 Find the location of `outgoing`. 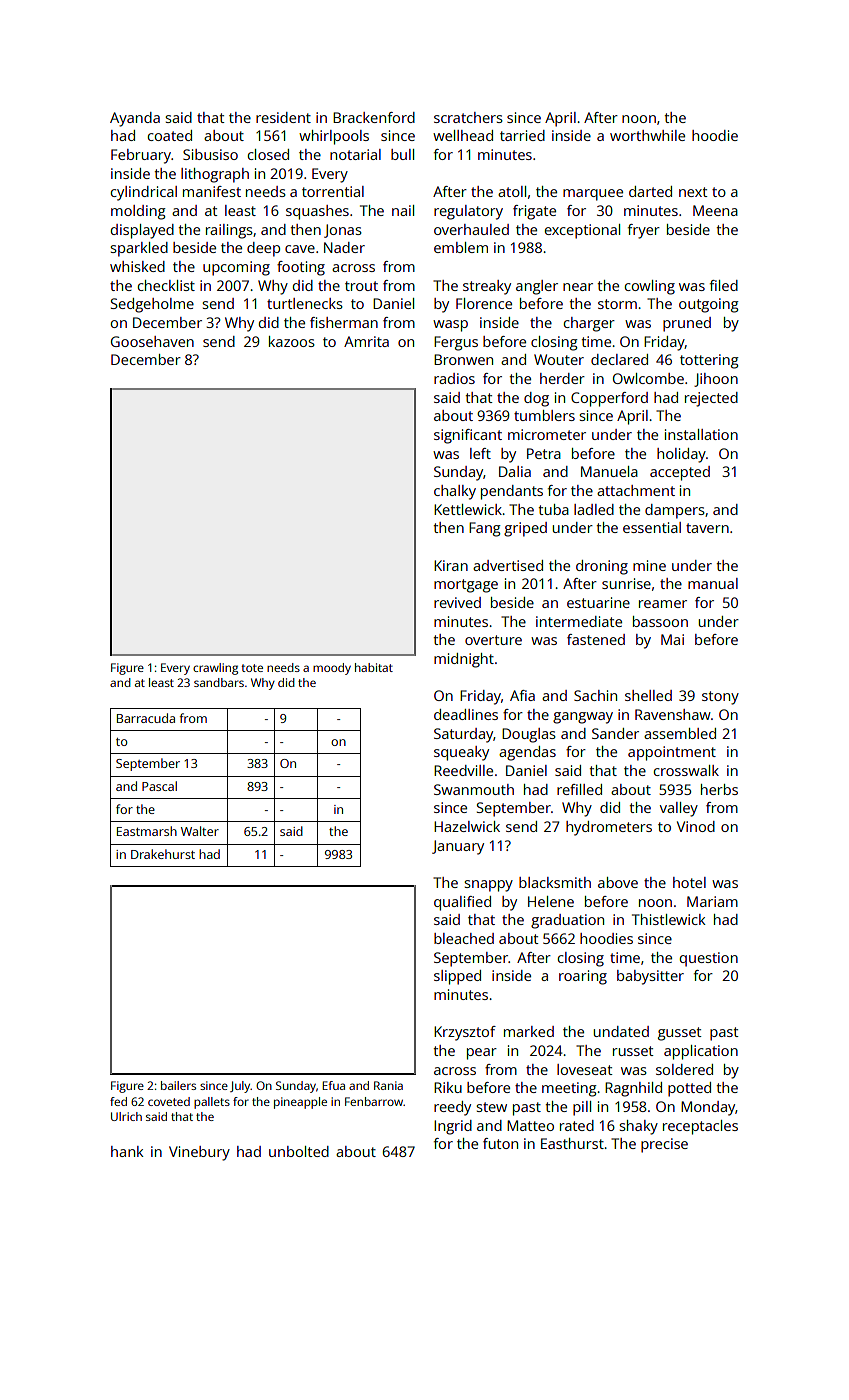

outgoing is located at coordinates (709, 305).
